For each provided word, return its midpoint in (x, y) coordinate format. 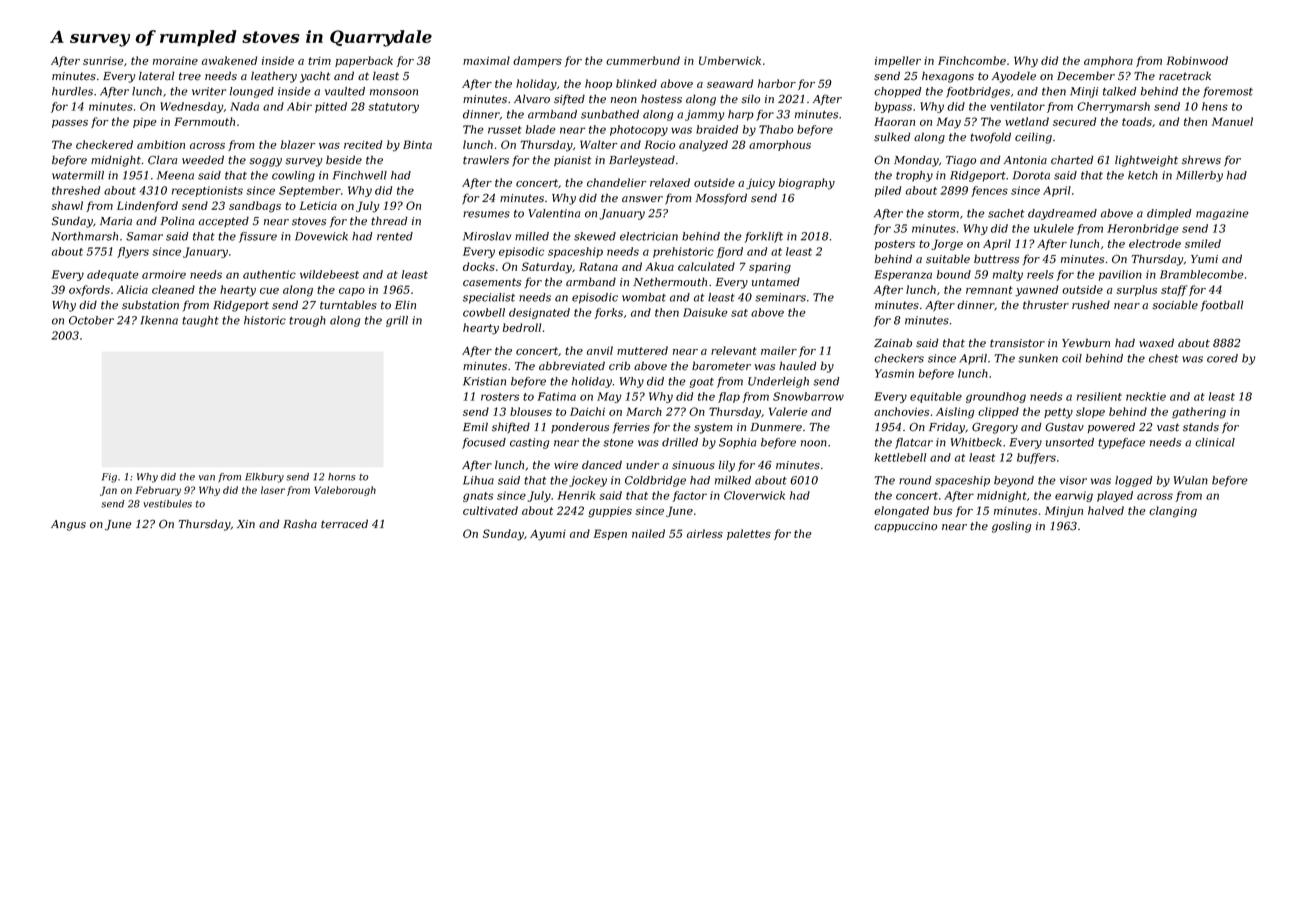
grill (397, 321)
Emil (475, 426)
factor (689, 496)
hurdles (72, 91)
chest (1163, 358)
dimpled (1169, 214)
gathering (1199, 413)
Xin (246, 524)
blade (541, 129)
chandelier (617, 182)
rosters (500, 397)
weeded (203, 160)
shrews (1201, 160)
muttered (642, 350)
